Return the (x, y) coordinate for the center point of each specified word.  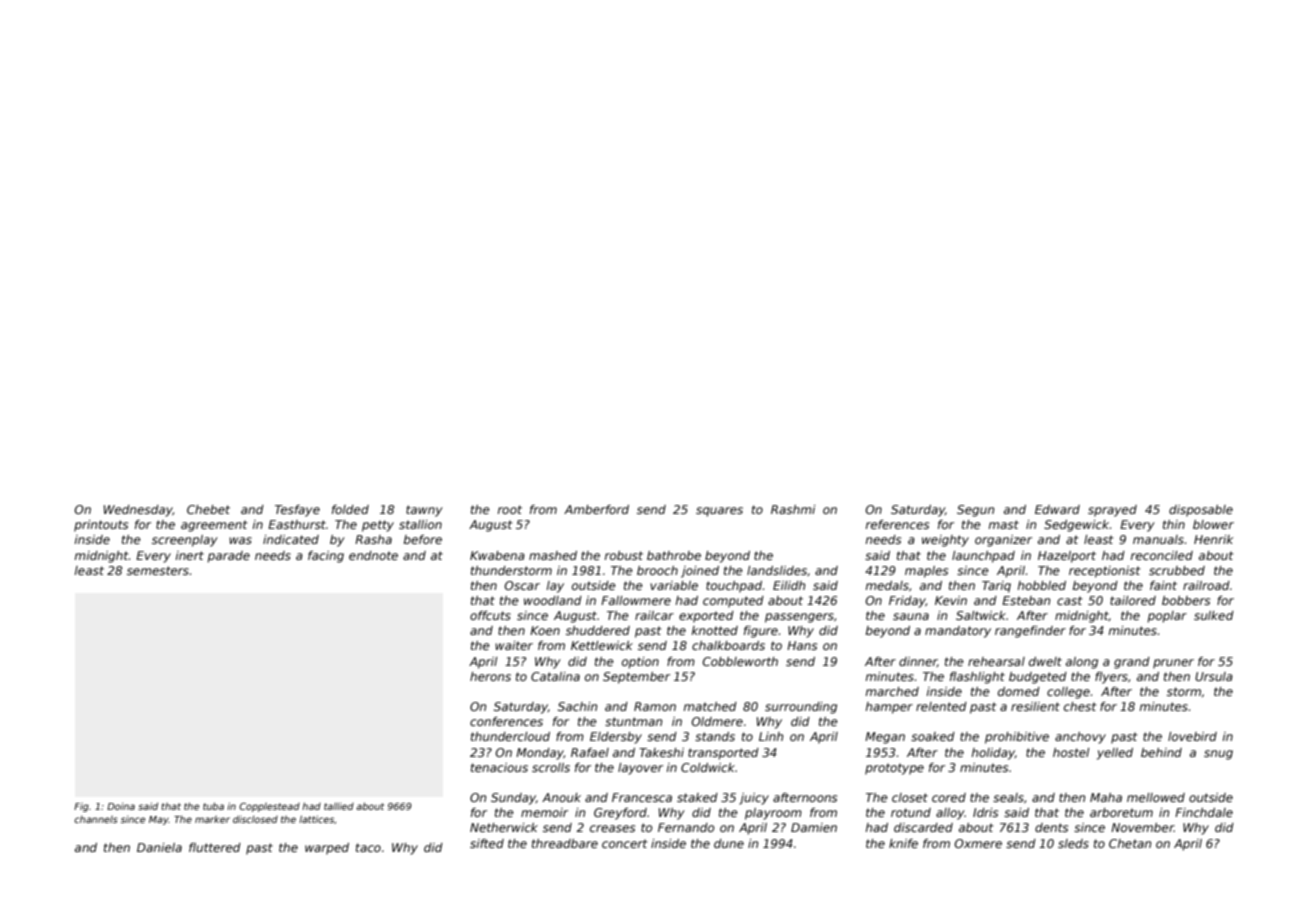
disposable (1201, 511)
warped (327, 849)
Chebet (208, 509)
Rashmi (793, 509)
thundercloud (510, 736)
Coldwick (708, 767)
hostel (1071, 752)
